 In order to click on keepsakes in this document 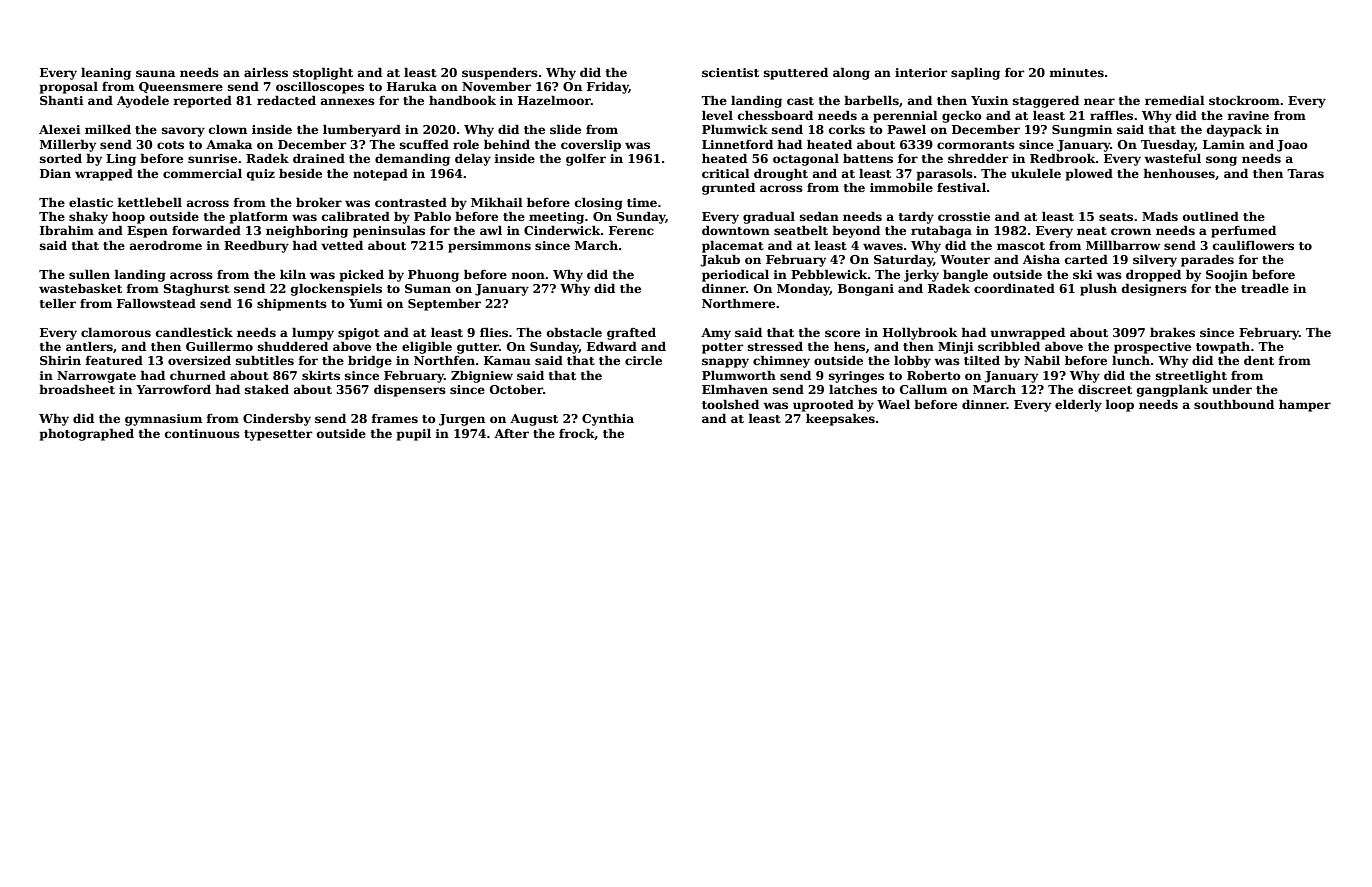, I will do `click(840, 419)`.
